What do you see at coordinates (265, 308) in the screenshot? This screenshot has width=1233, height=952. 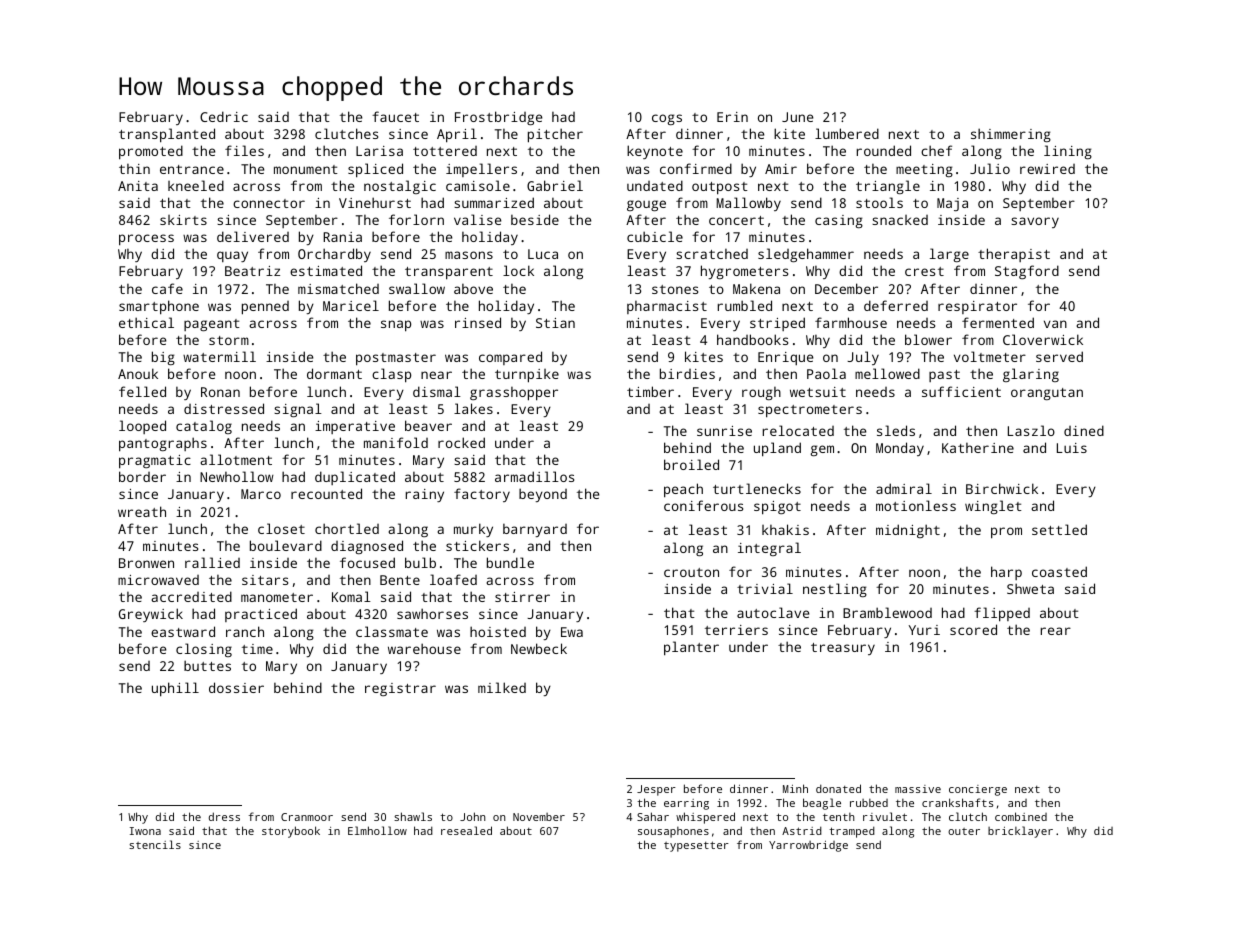 I see `penned` at bounding box center [265, 308].
